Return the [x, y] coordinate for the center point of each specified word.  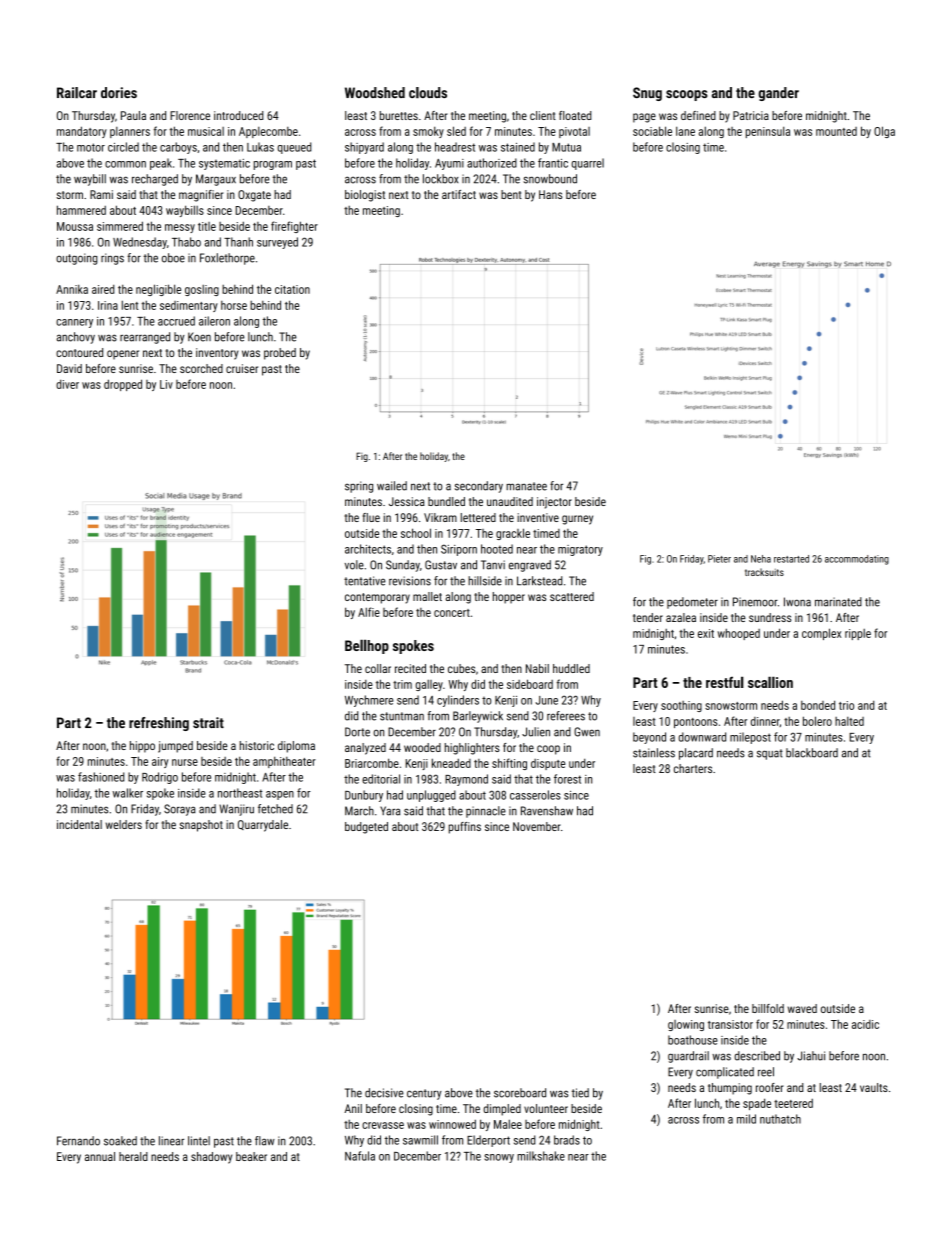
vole [354, 565]
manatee [526, 486]
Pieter [719, 559]
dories [119, 92]
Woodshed [375, 92]
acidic [865, 1024]
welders [124, 824]
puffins [465, 828]
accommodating [857, 560]
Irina [108, 305]
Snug [647, 94]
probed [280, 354]
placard [696, 754]
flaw [265, 1141]
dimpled [502, 1110]
